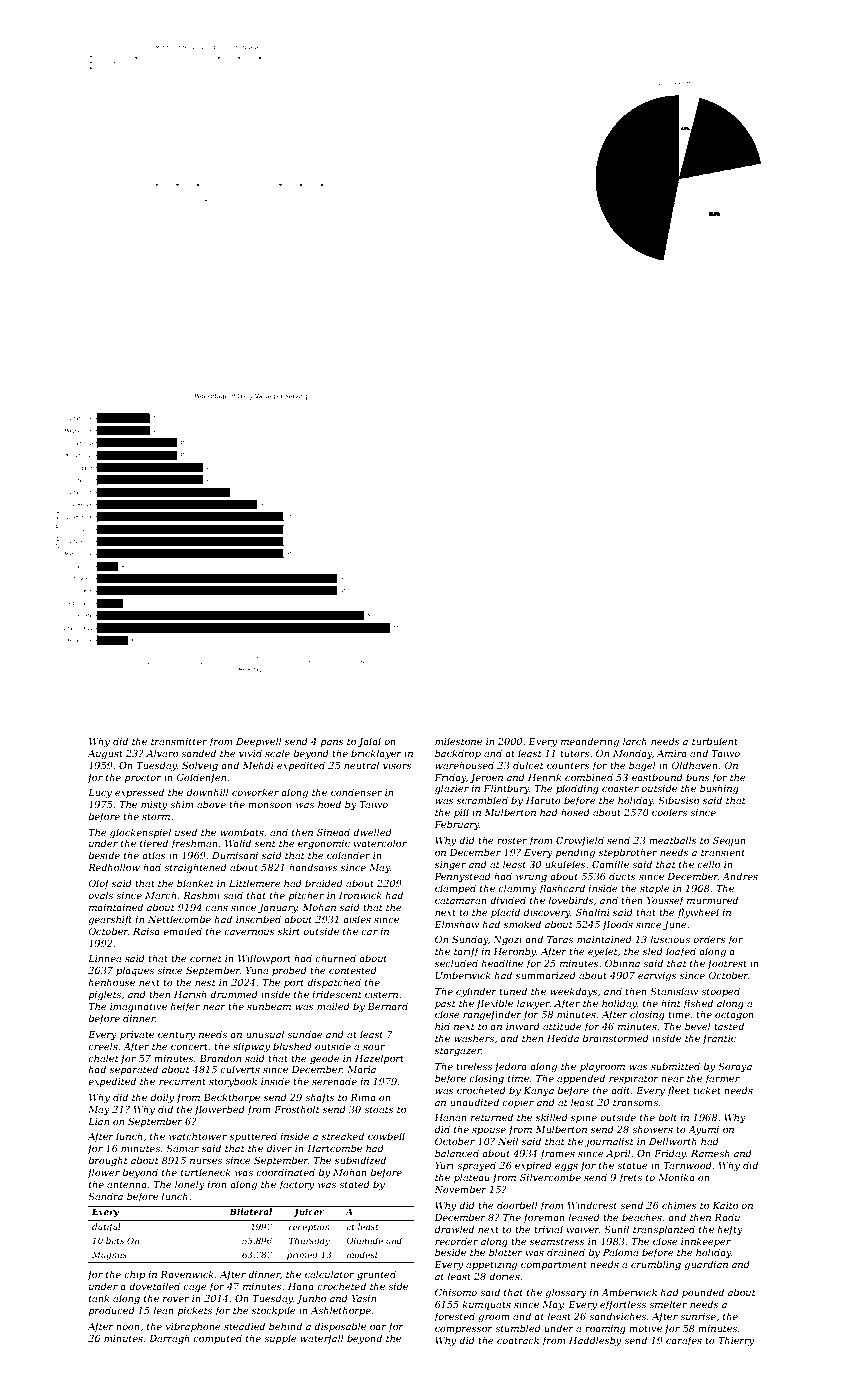 Image resolution: width=849 pixels, height=1400 pixels. Describe the element at coordinates (461, 813) in the screenshot. I see `pill` at that location.
